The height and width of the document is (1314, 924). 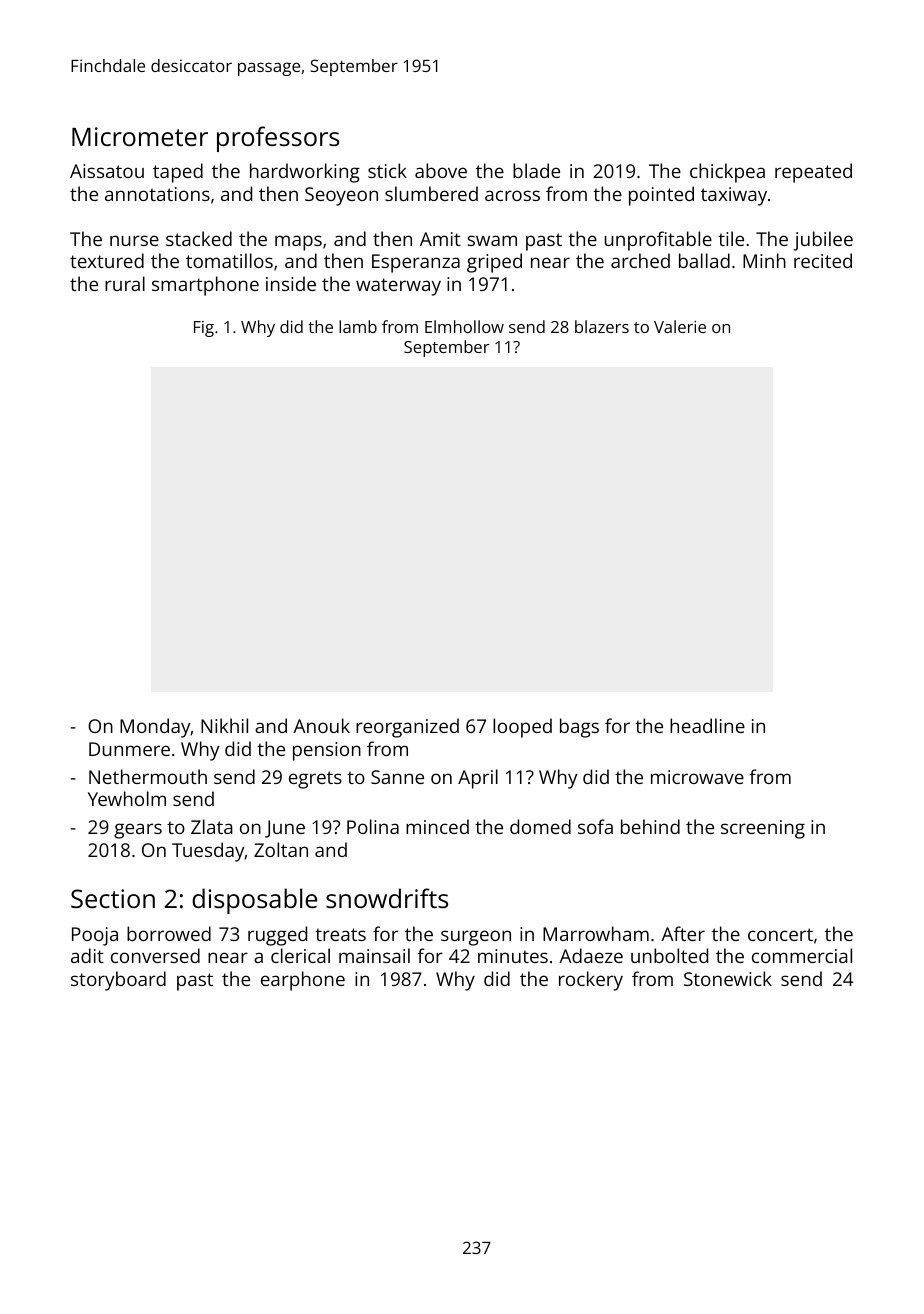 What do you see at coordinates (579, 728) in the document?
I see `bags` at bounding box center [579, 728].
